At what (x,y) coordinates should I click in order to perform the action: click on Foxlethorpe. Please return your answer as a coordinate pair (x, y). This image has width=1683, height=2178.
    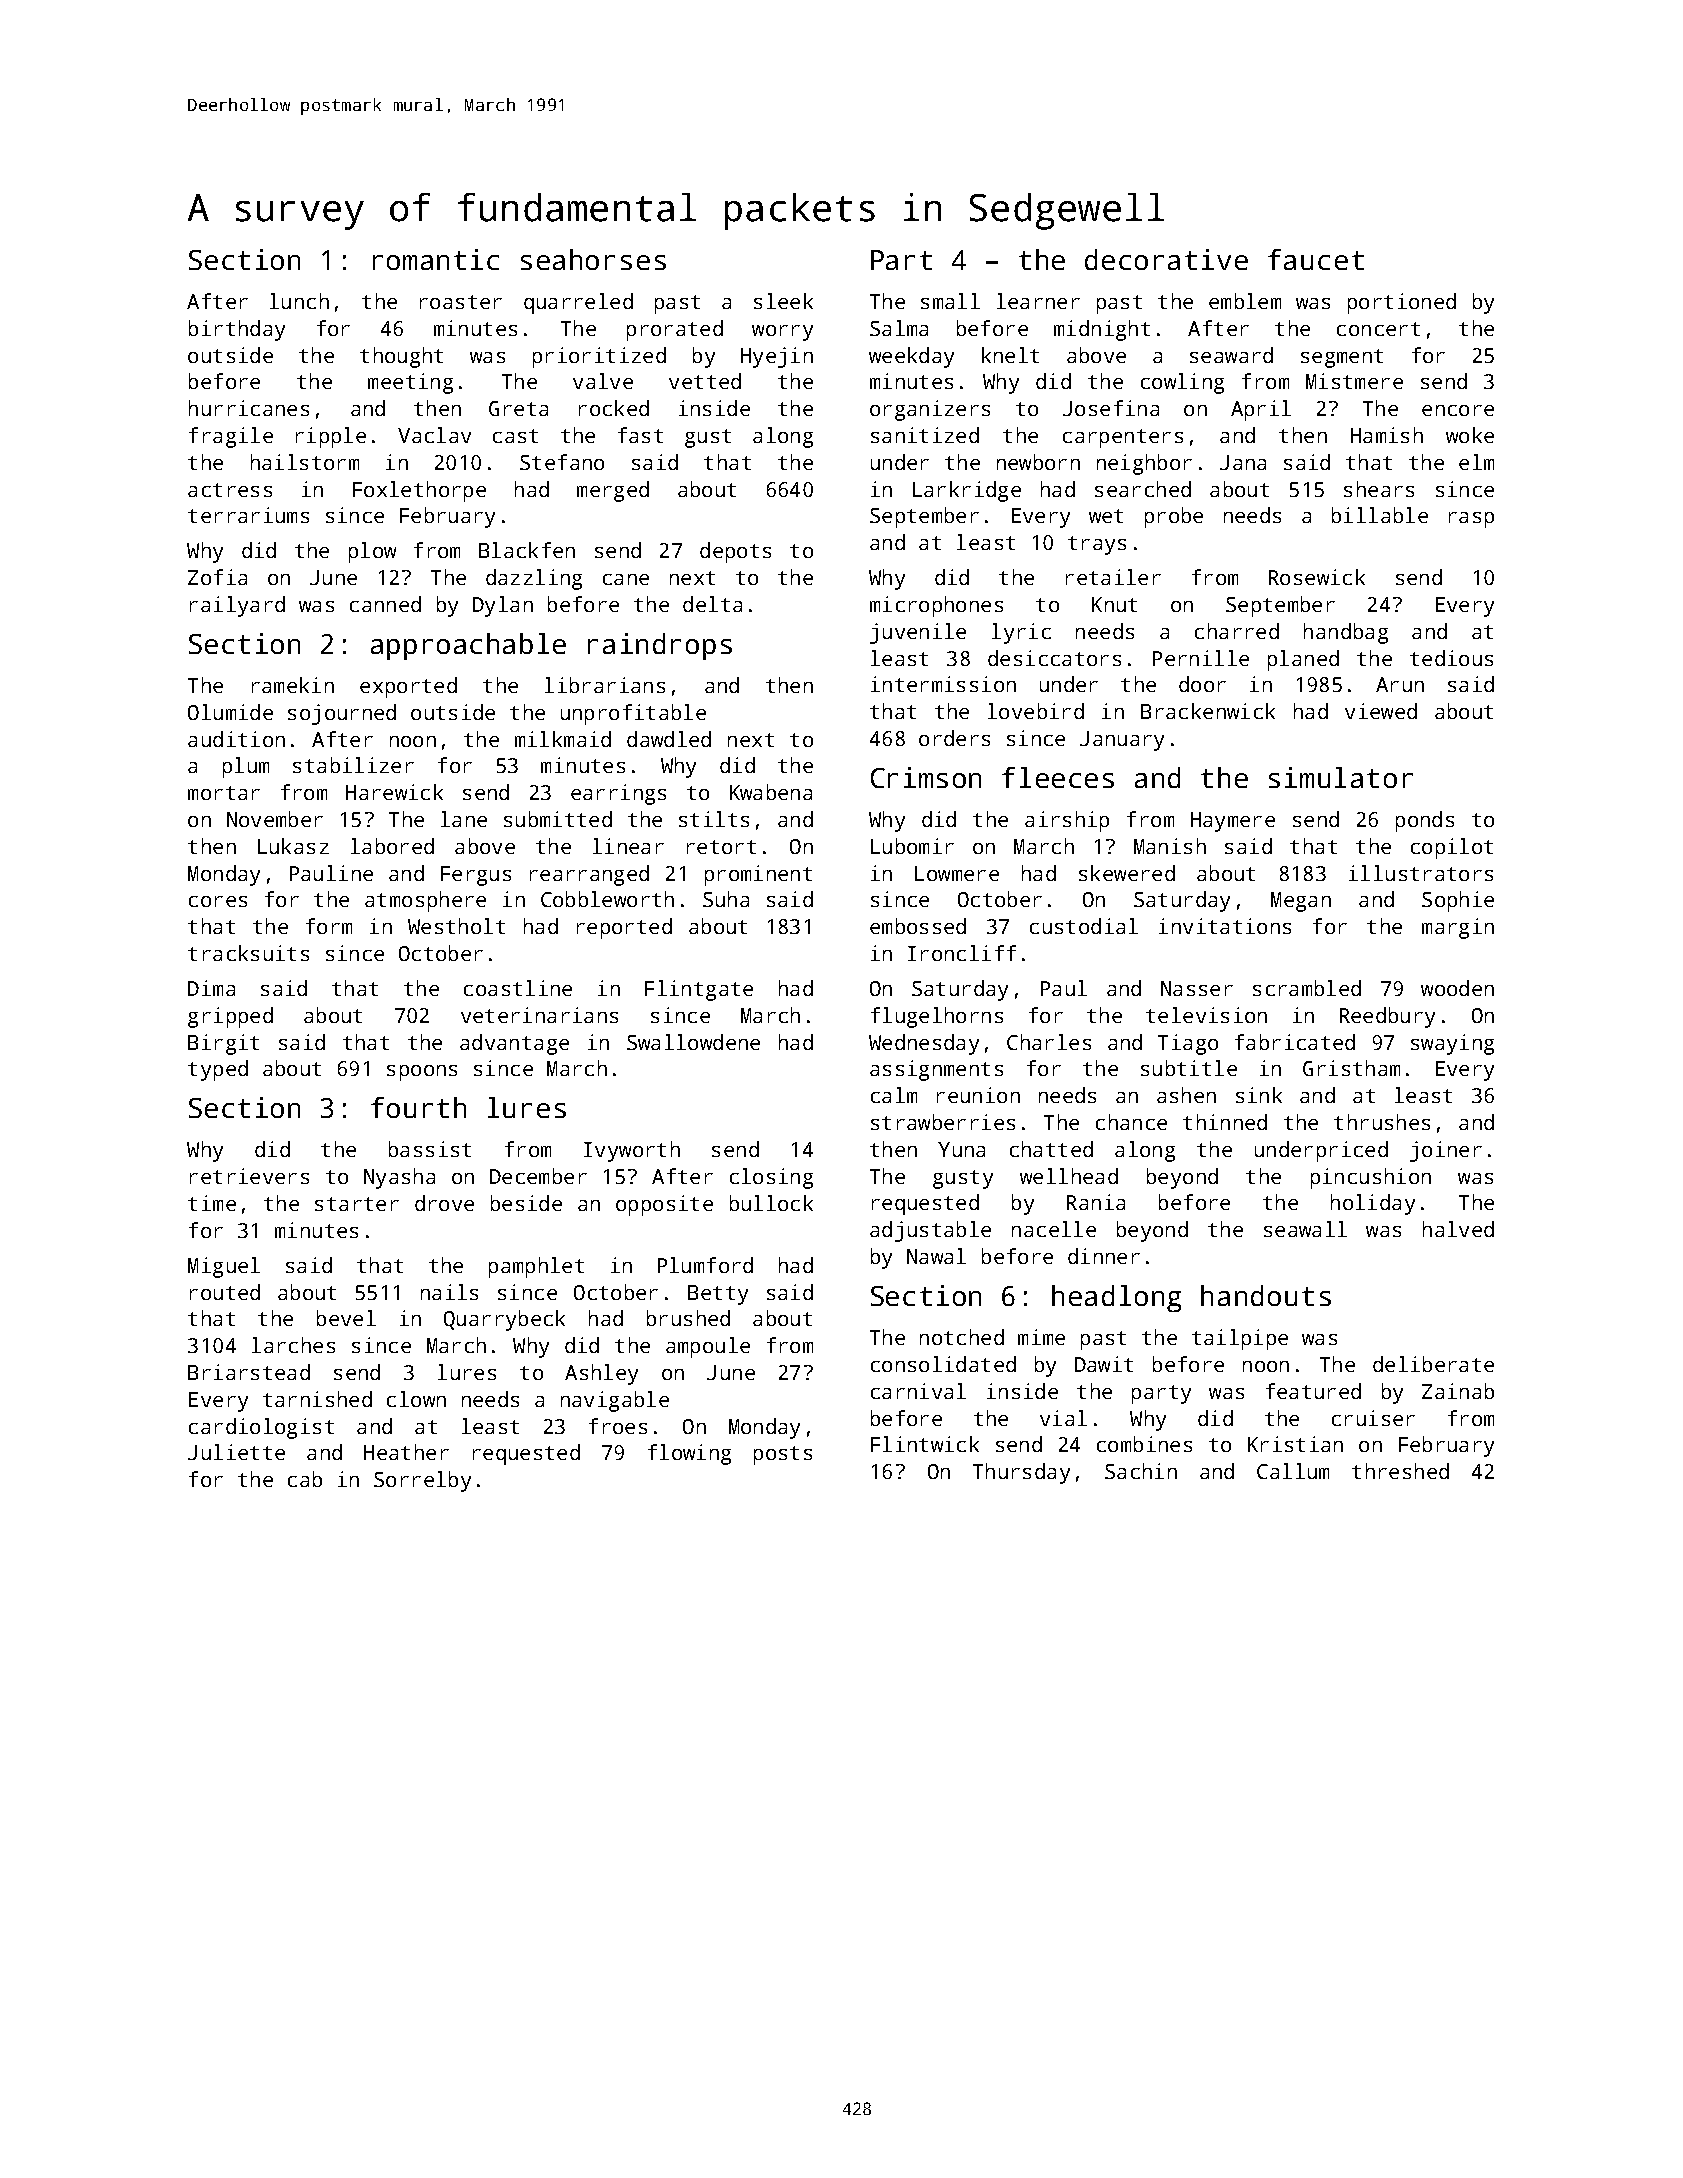
    Looking at the image, I should click on (419, 491).
